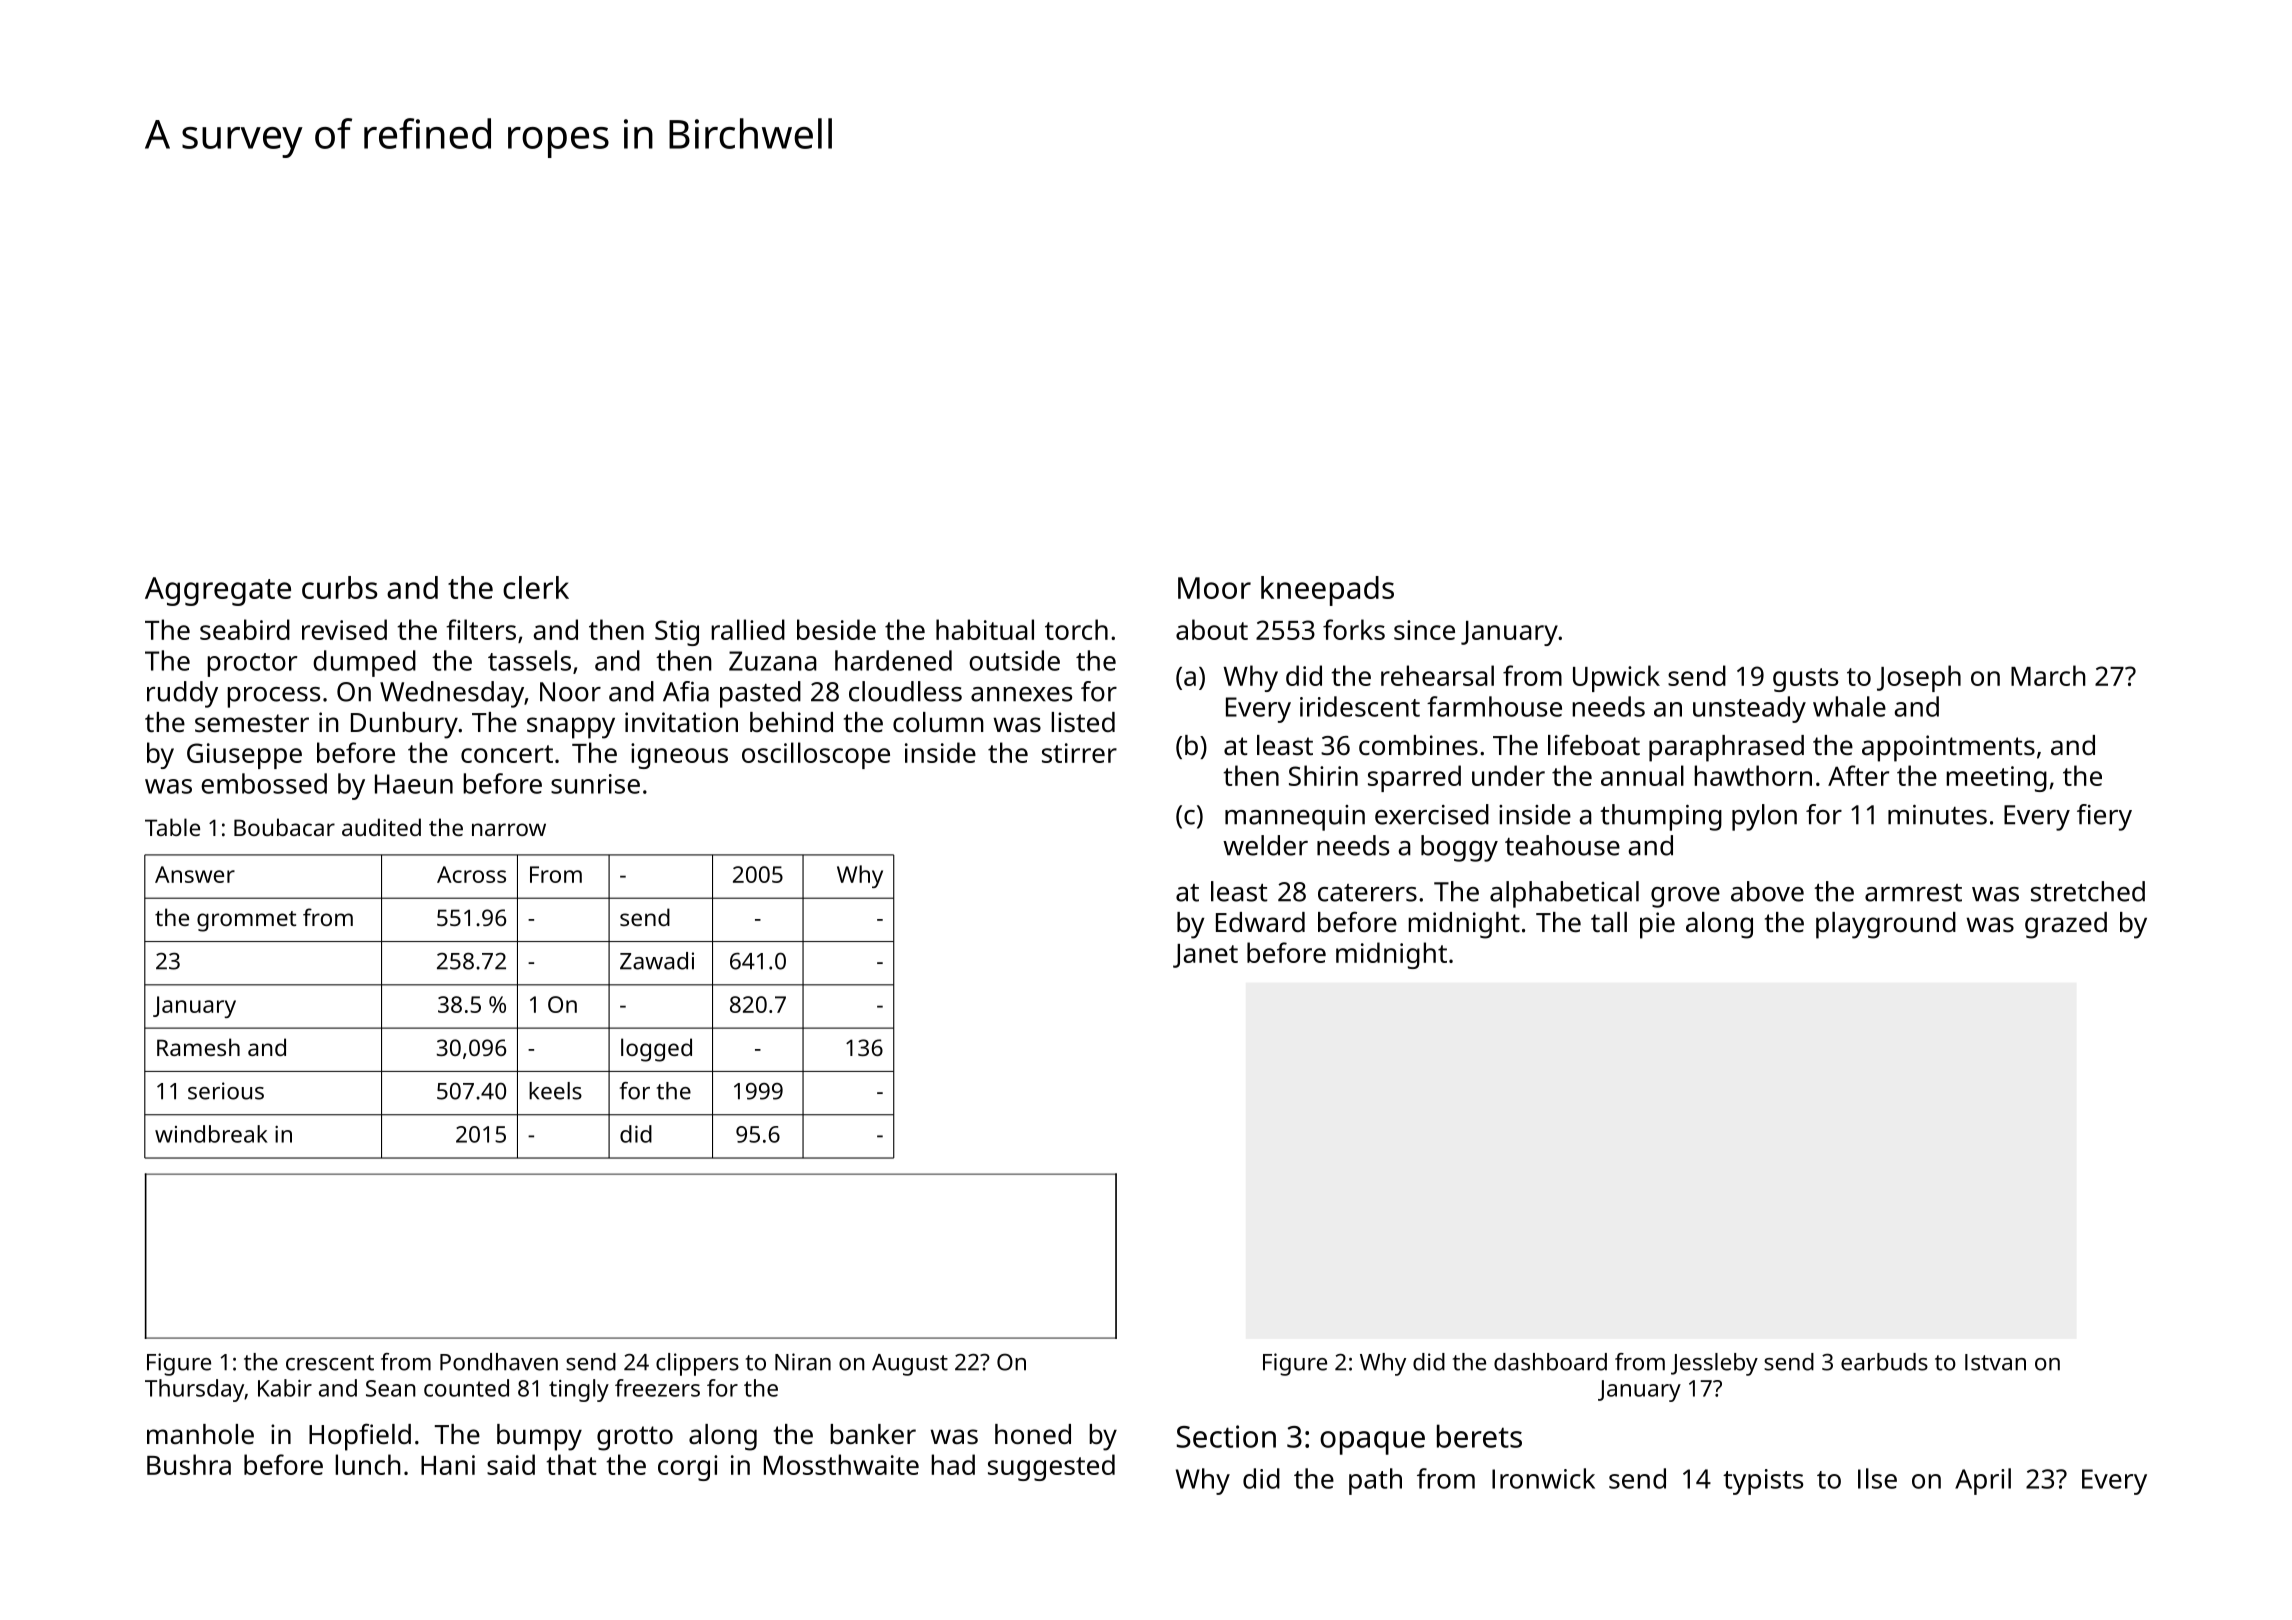 The height and width of the screenshot is (1620, 2292). I want to click on corgi, so click(688, 1468).
